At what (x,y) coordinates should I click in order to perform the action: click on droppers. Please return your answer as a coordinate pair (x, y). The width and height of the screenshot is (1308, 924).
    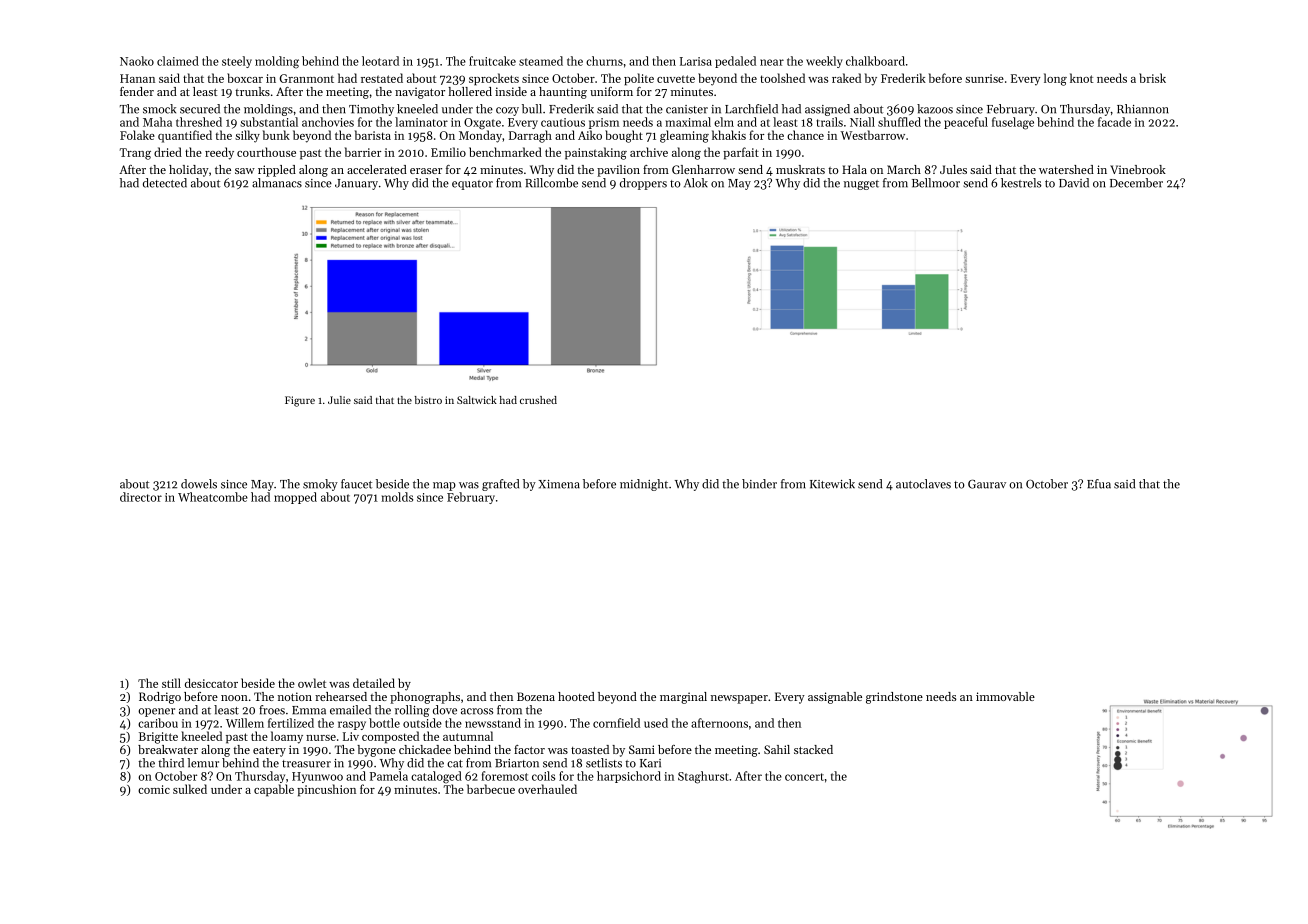
    Looking at the image, I should click on (643, 184).
